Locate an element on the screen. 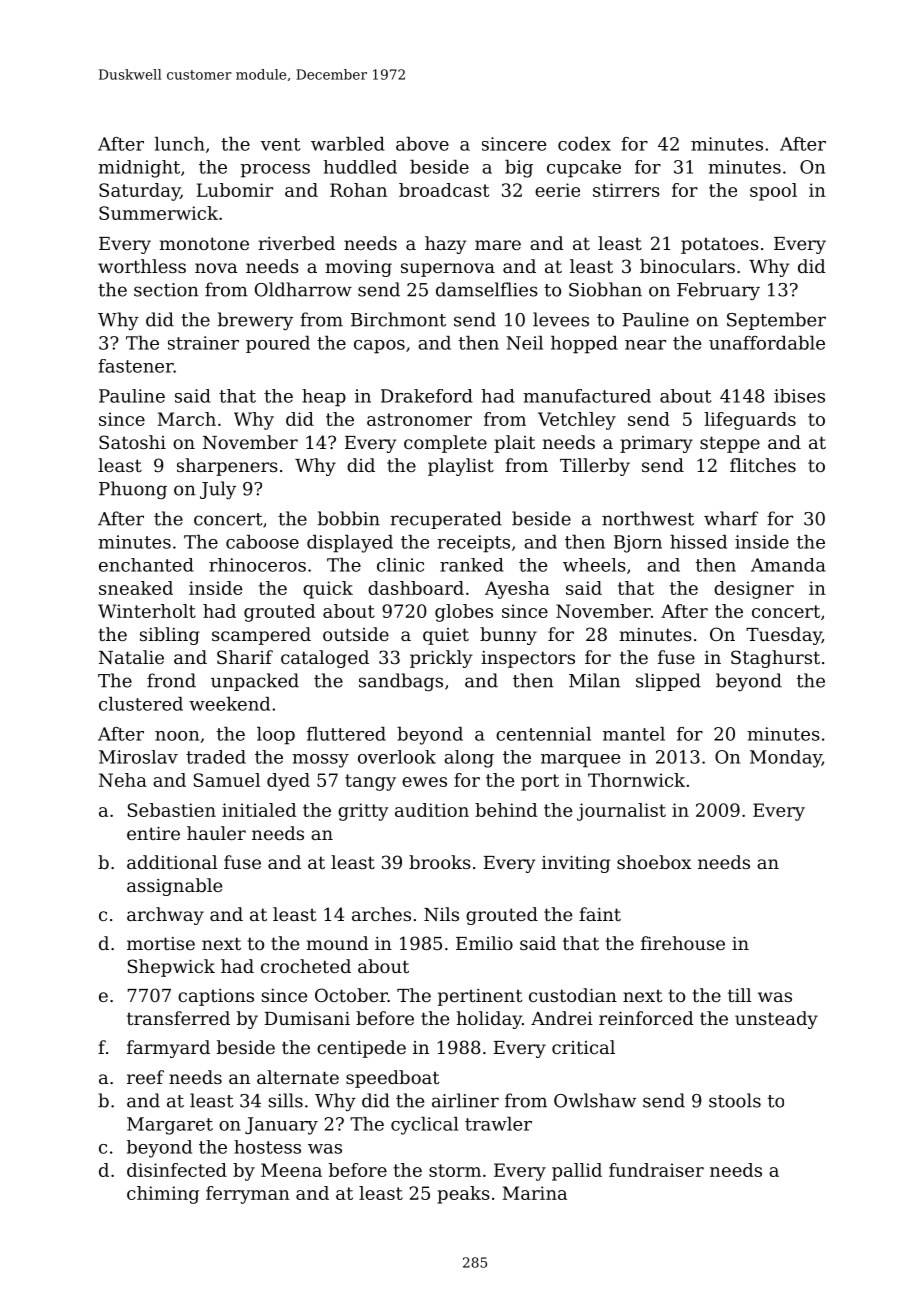 This screenshot has width=924, height=1314. Thornwick is located at coordinates (636, 780).
